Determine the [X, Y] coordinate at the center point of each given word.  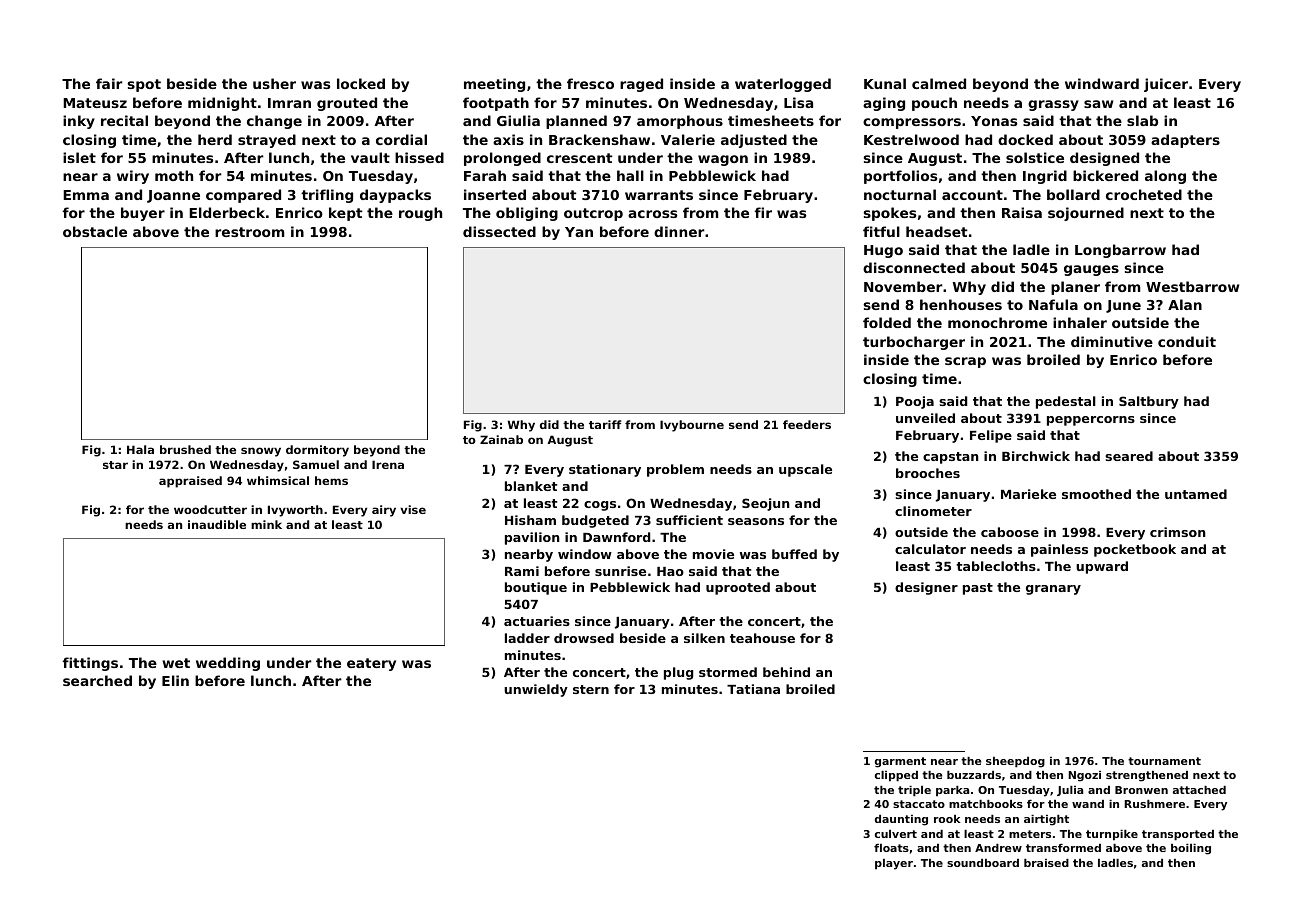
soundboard [983, 863]
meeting [494, 85]
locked [361, 83]
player [894, 864]
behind [786, 672]
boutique [536, 588]
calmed [939, 83]
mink [266, 524]
